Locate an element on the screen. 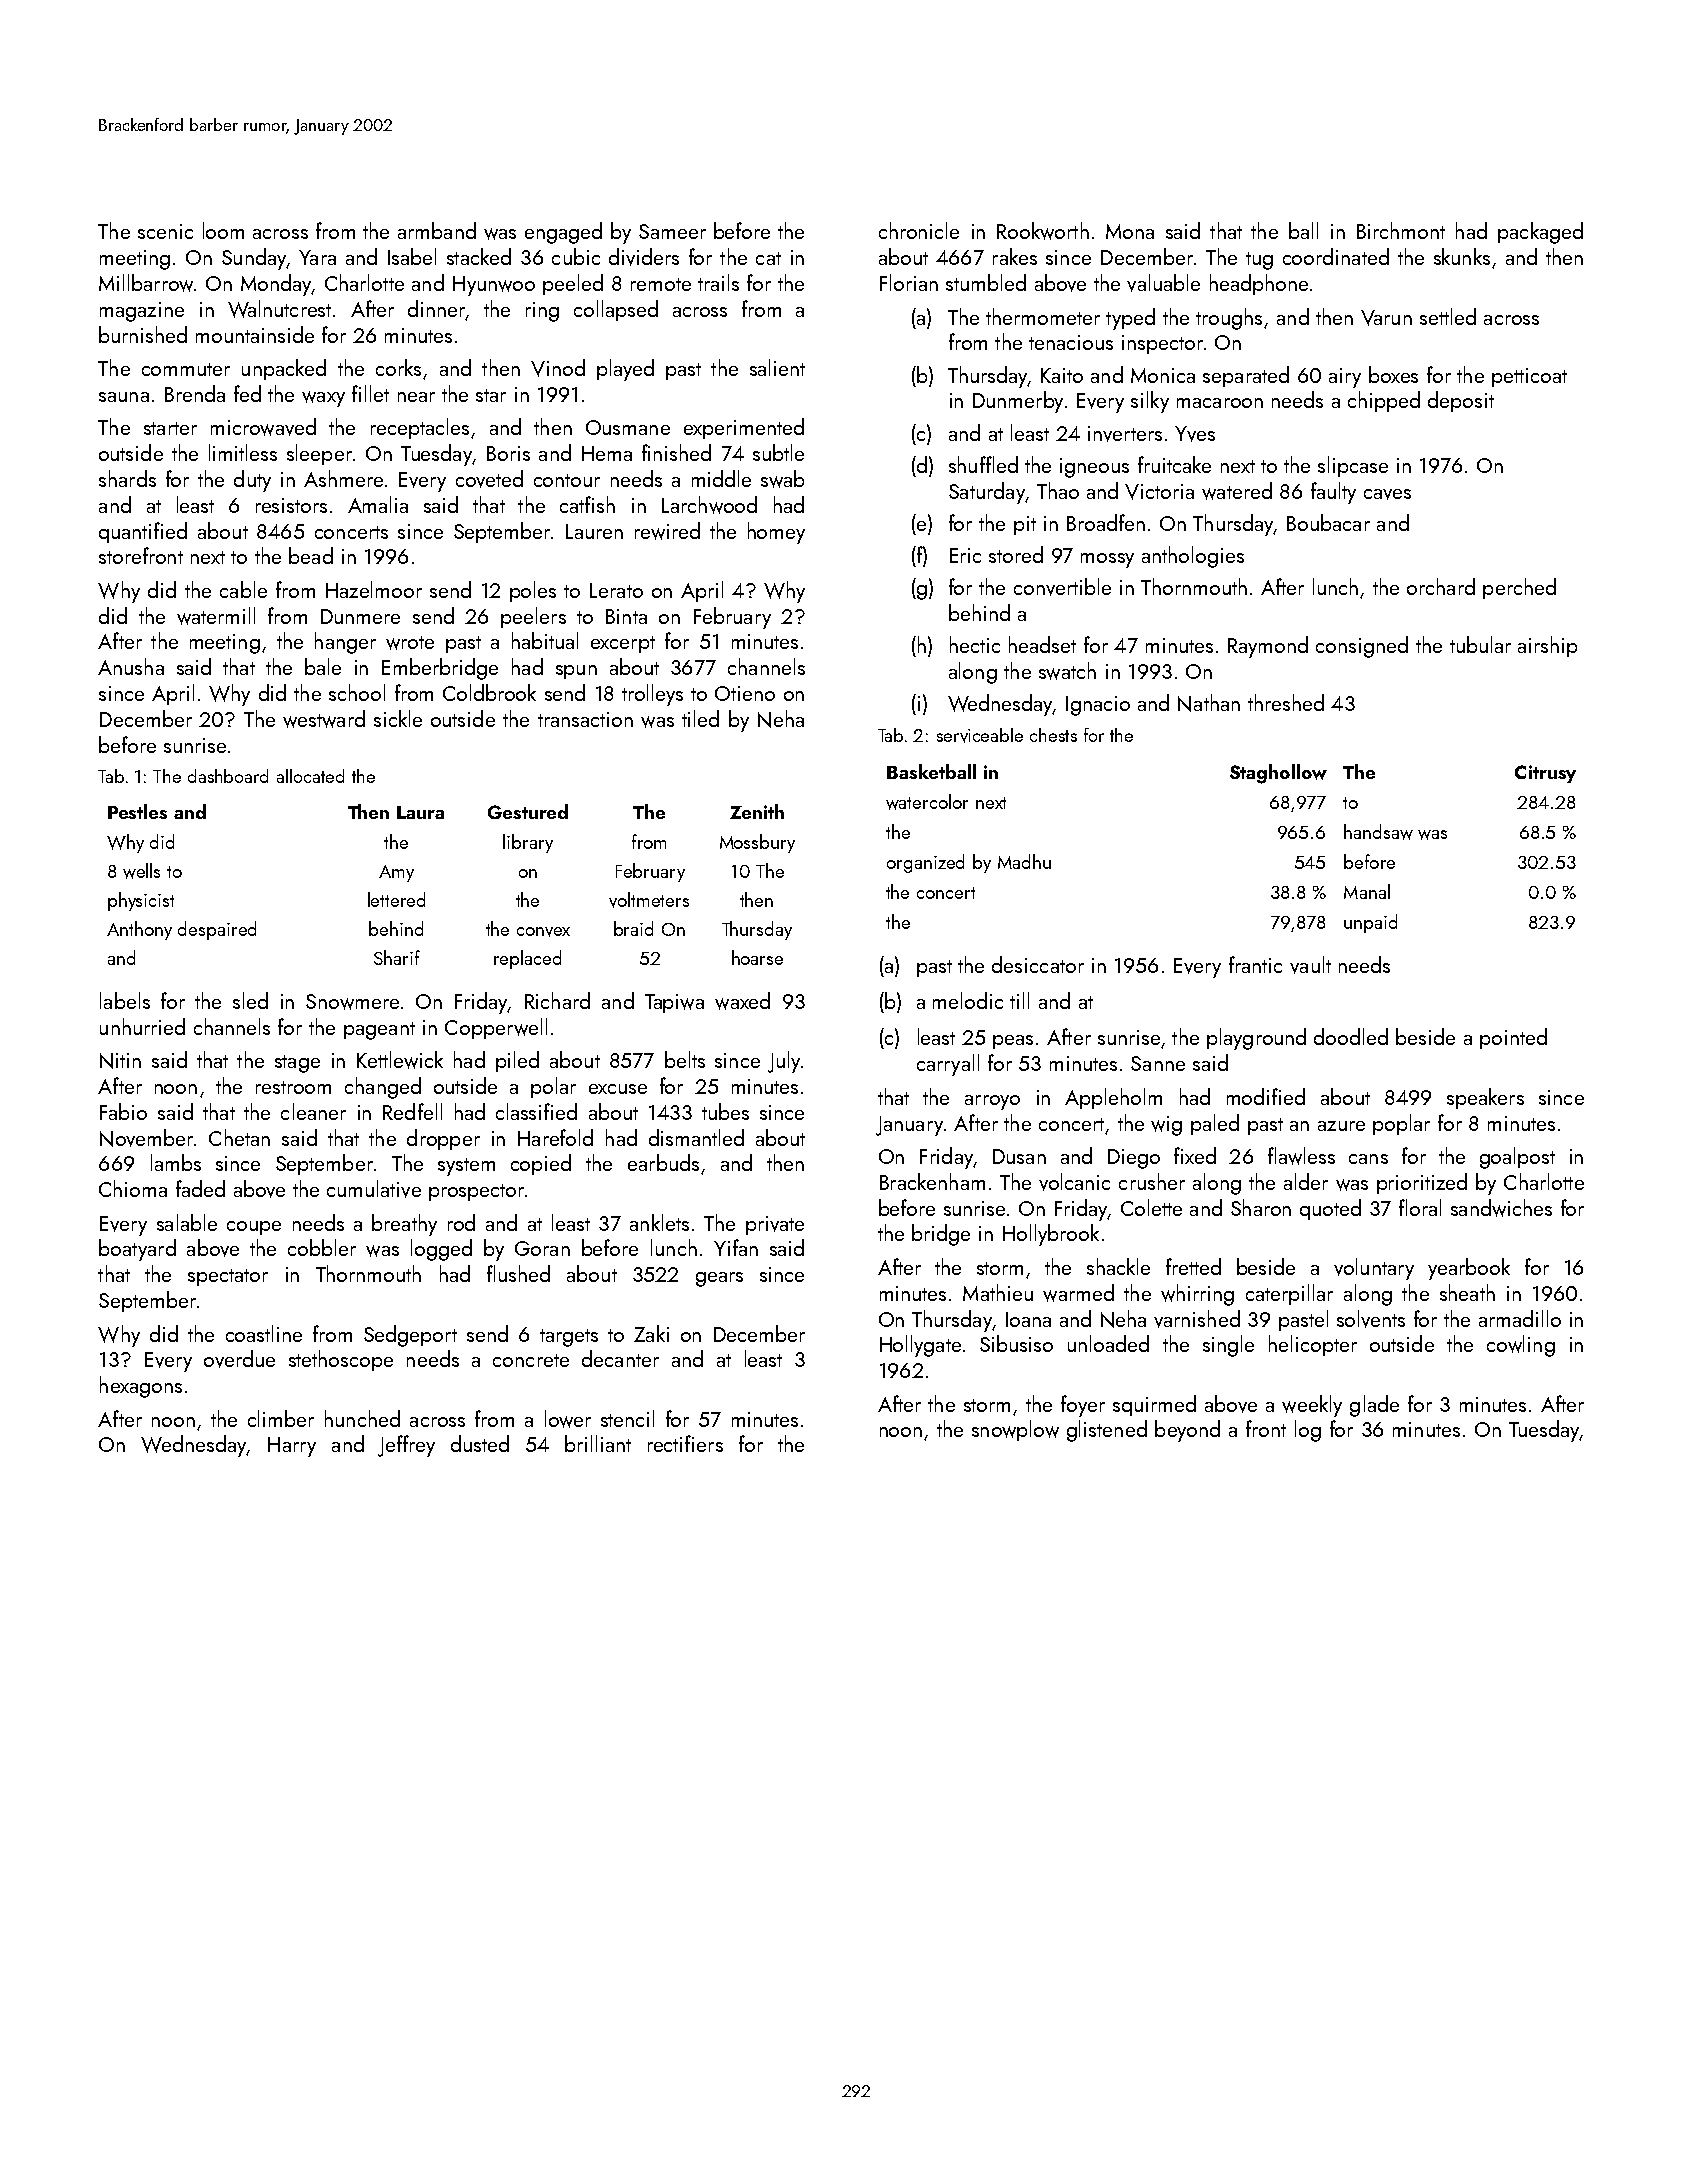 This screenshot has height=2178, width=1683. waxed is located at coordinates (742, 1001).
